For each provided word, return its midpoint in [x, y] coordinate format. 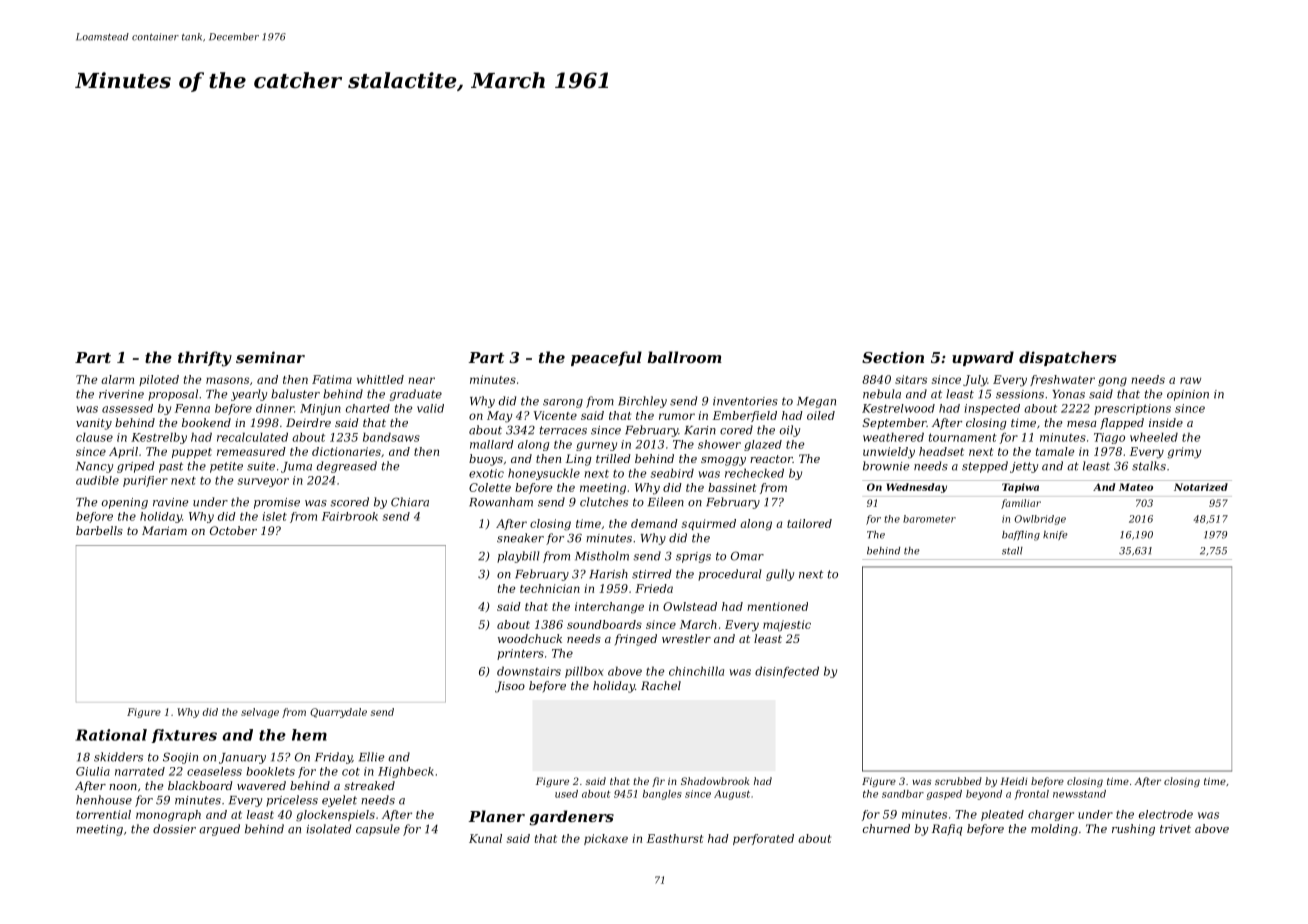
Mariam [164, 530]
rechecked [754, 473]
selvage [260, 713]
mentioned [777, 606]
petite [226, 467]
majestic [787, 626]
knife [1055, 535]
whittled [380, 379]
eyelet [339, 801]
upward [983, 358]
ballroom [684, 357]
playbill [518, 557]
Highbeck [406, 772]
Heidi [1013, 781]
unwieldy [889, 453]
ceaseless [214, 771]
